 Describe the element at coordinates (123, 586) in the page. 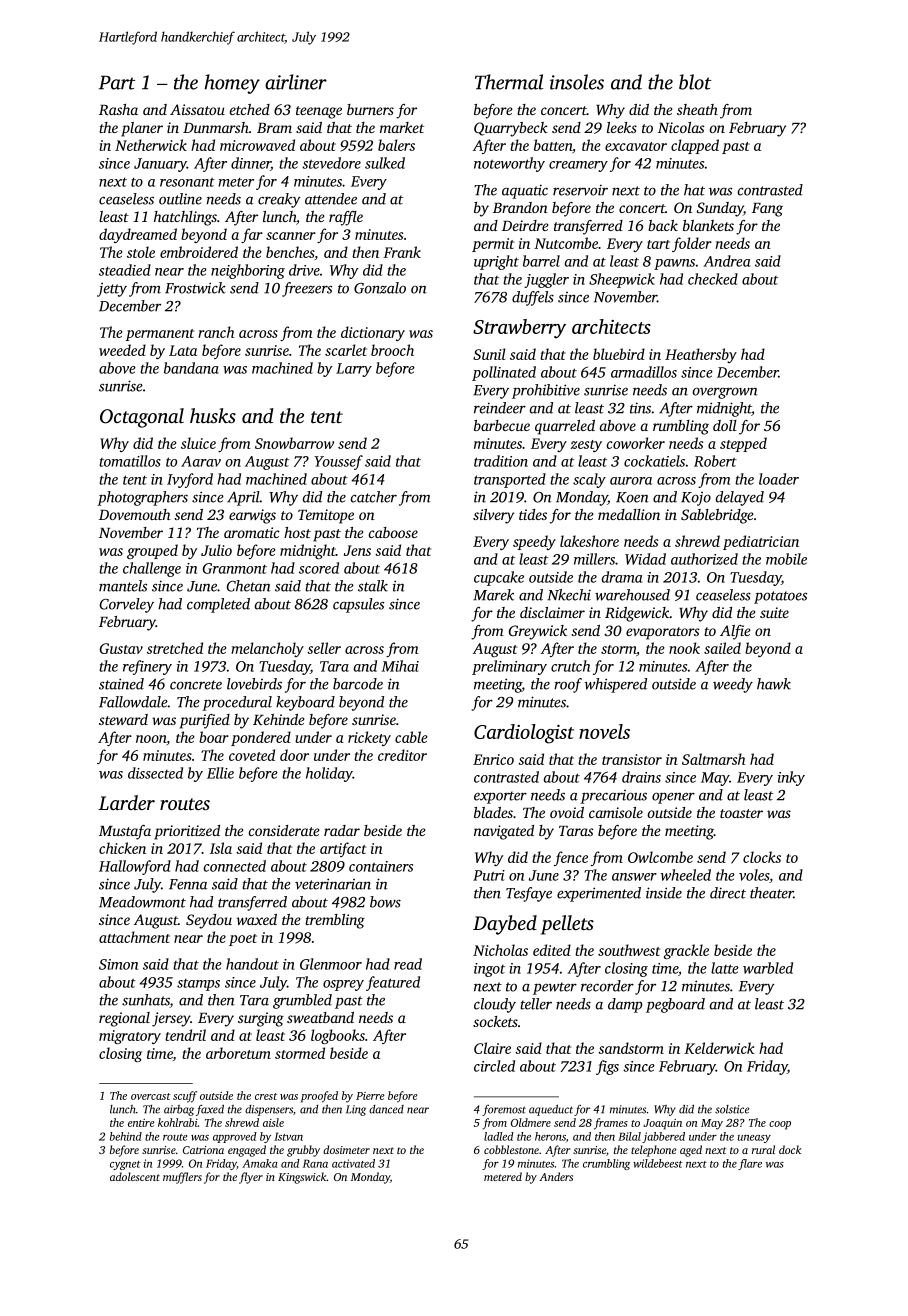

I see `mantels` at that location.
